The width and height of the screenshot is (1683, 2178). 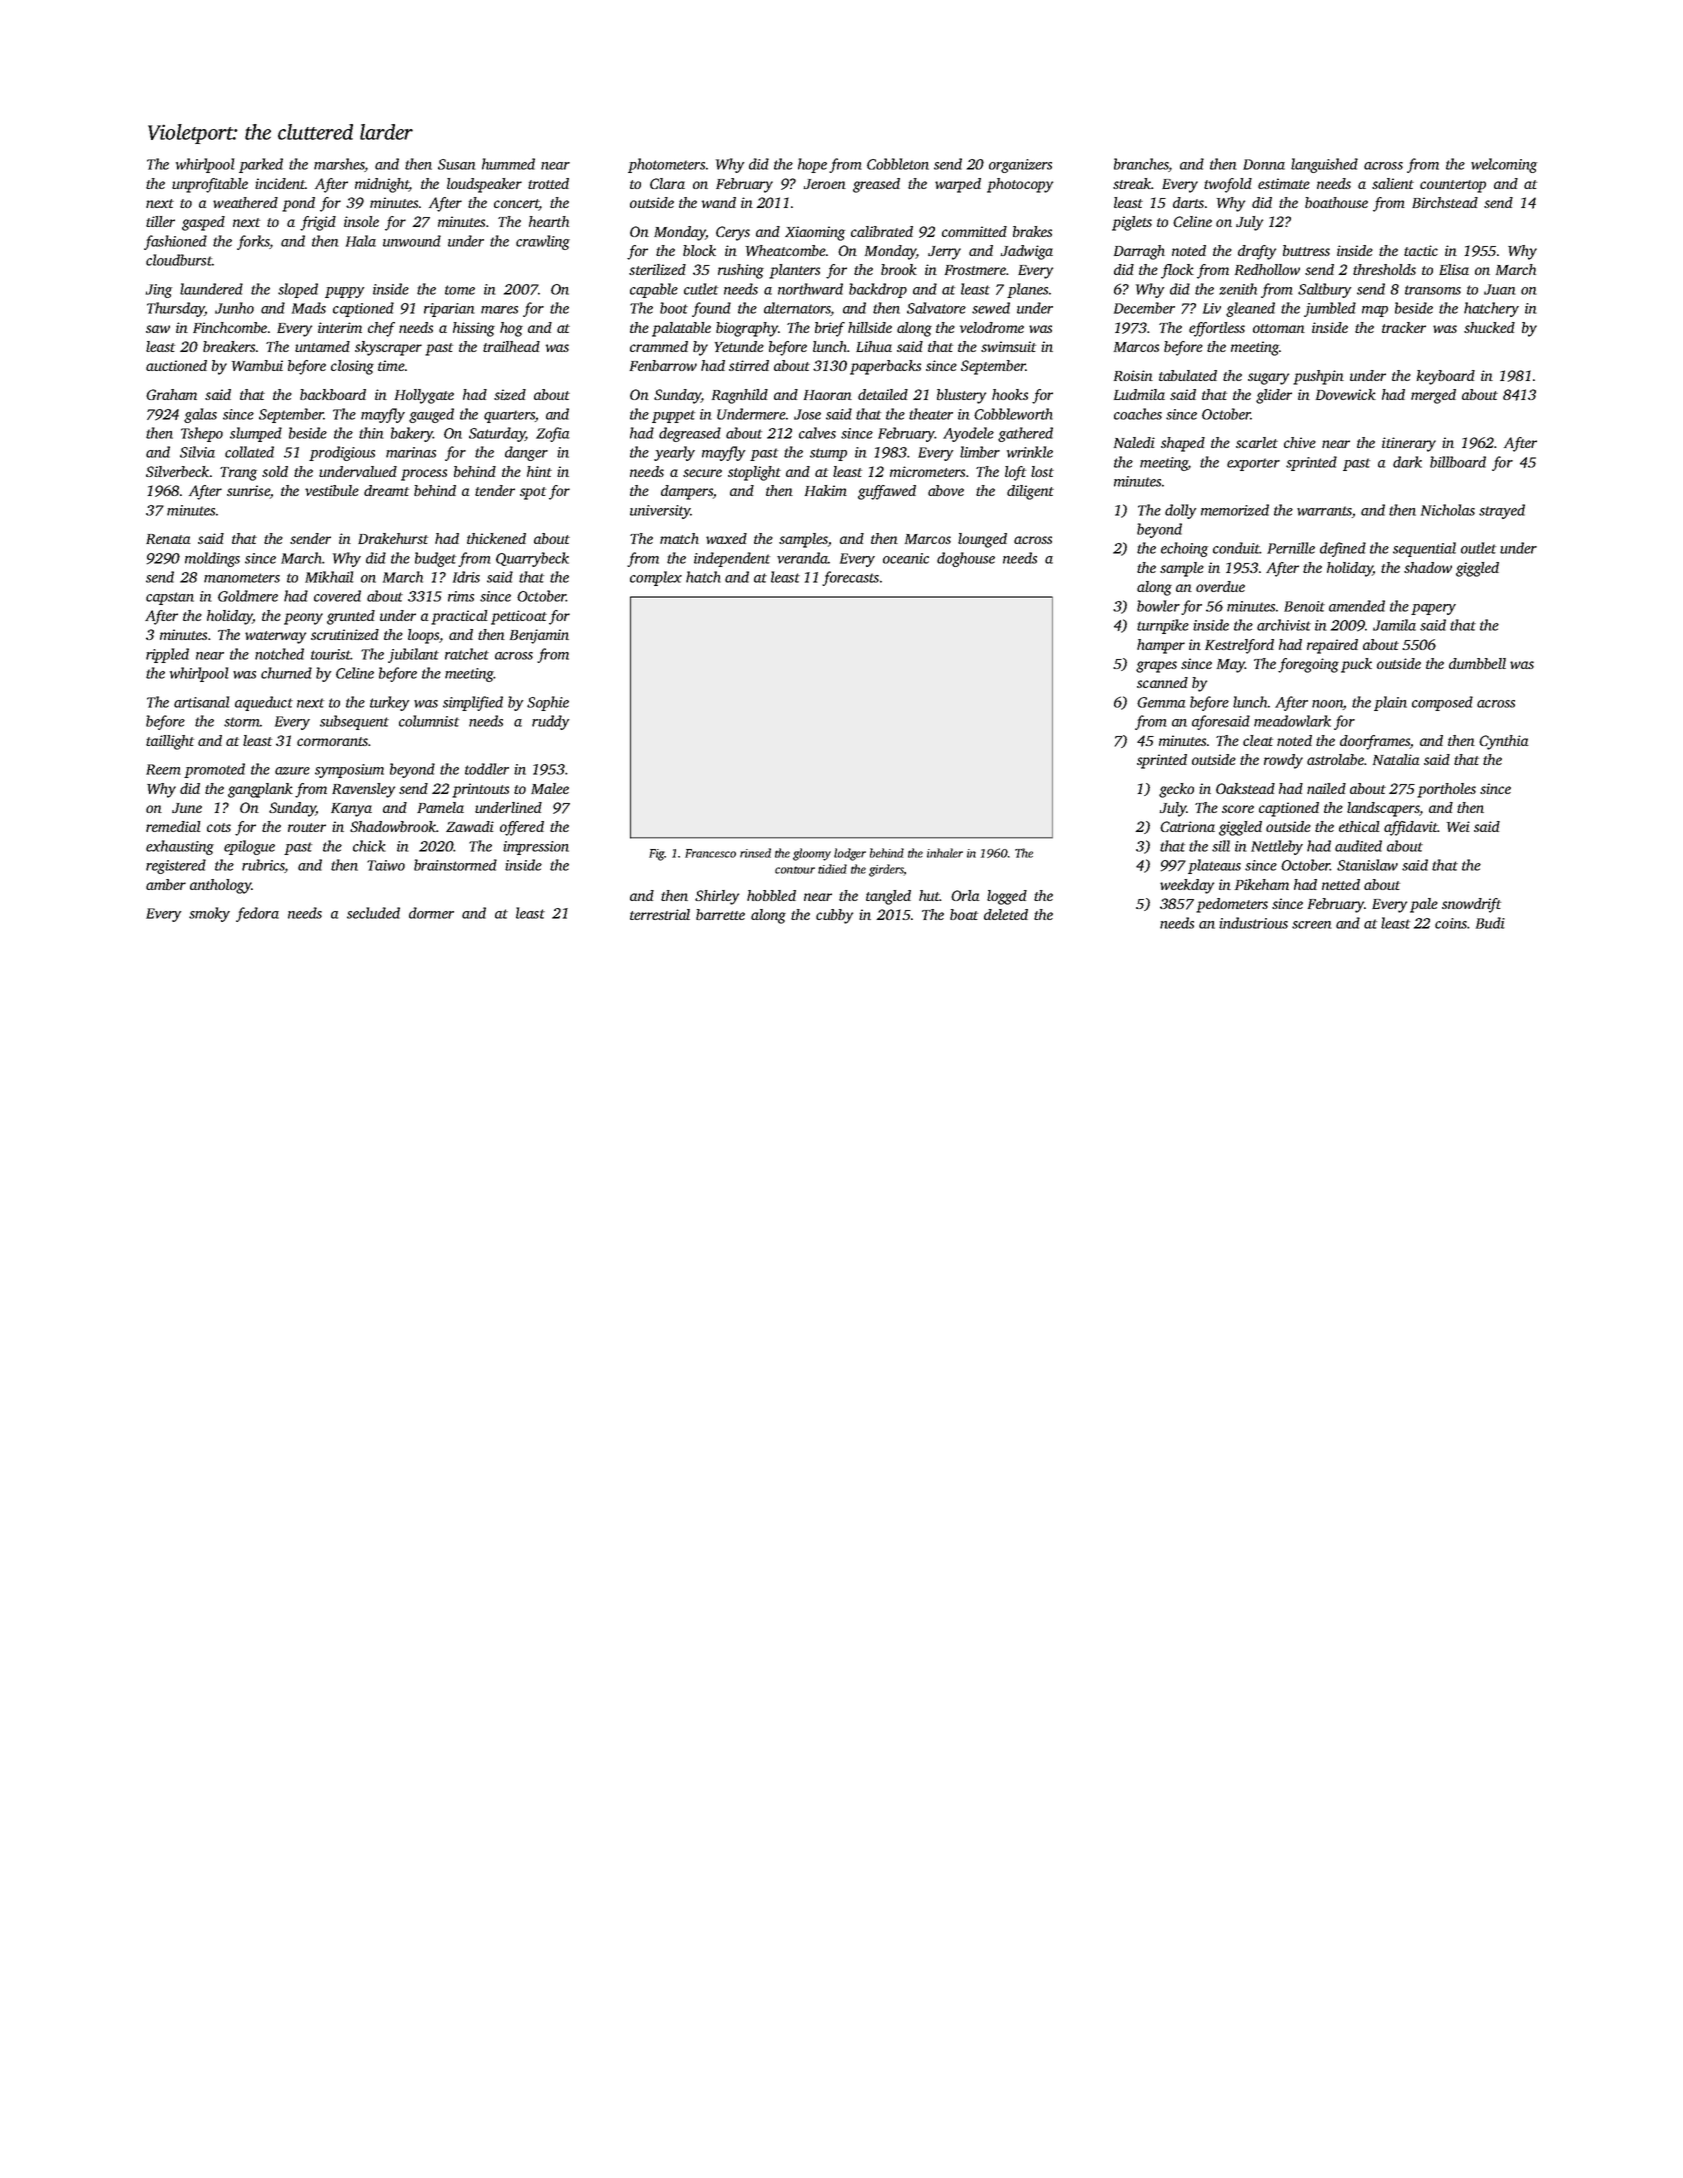 What do you see at coordinates (1042, 471) in the screenshot?
I see `lost` at bounding box center [1042, 471].
